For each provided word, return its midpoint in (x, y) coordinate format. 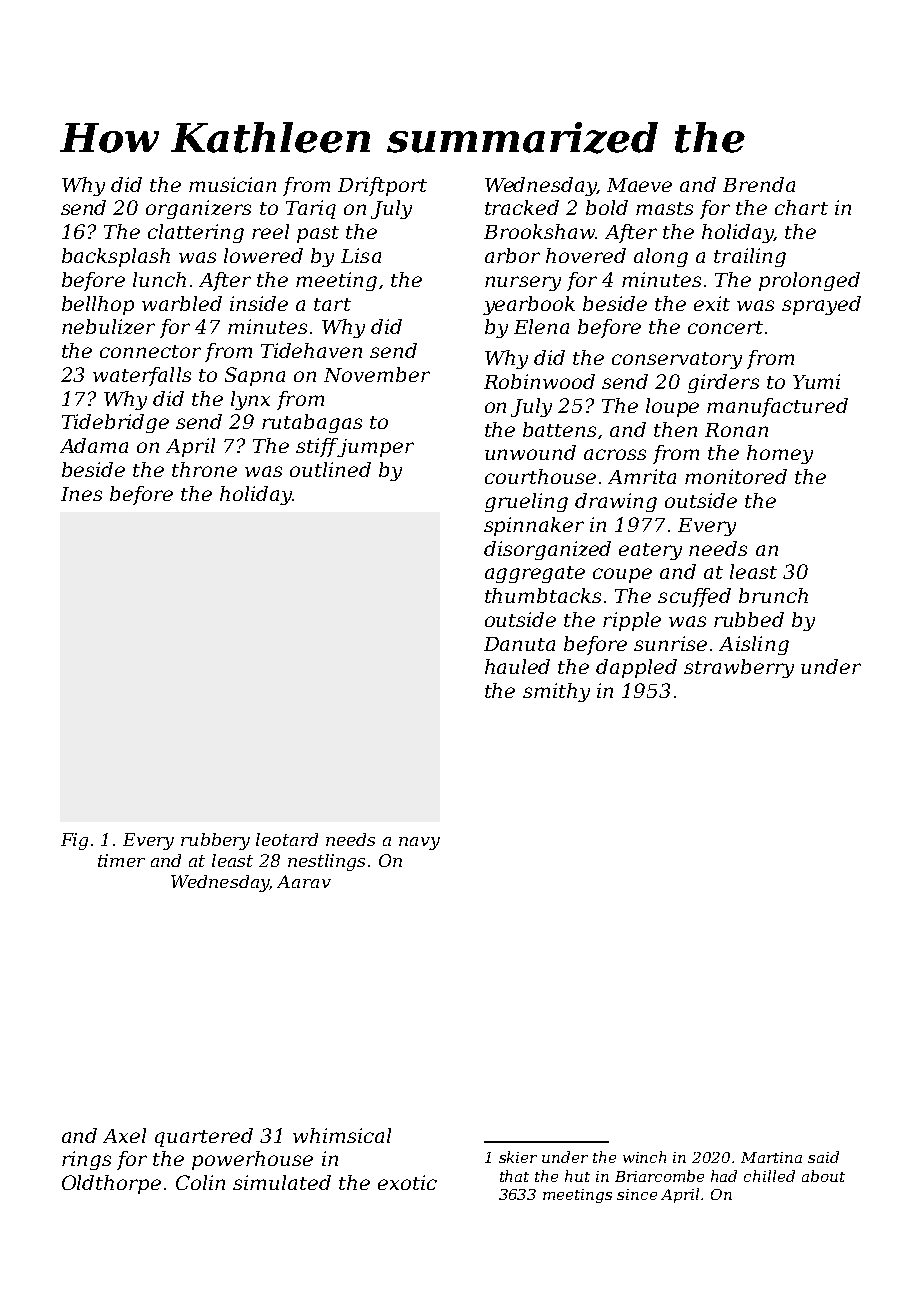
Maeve (639, 185)
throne (204, 469)
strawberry (739, 668)
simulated (282, 1182)
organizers (198, 209)
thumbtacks (543, 595)
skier (518, 1157)
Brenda (759, 184)
